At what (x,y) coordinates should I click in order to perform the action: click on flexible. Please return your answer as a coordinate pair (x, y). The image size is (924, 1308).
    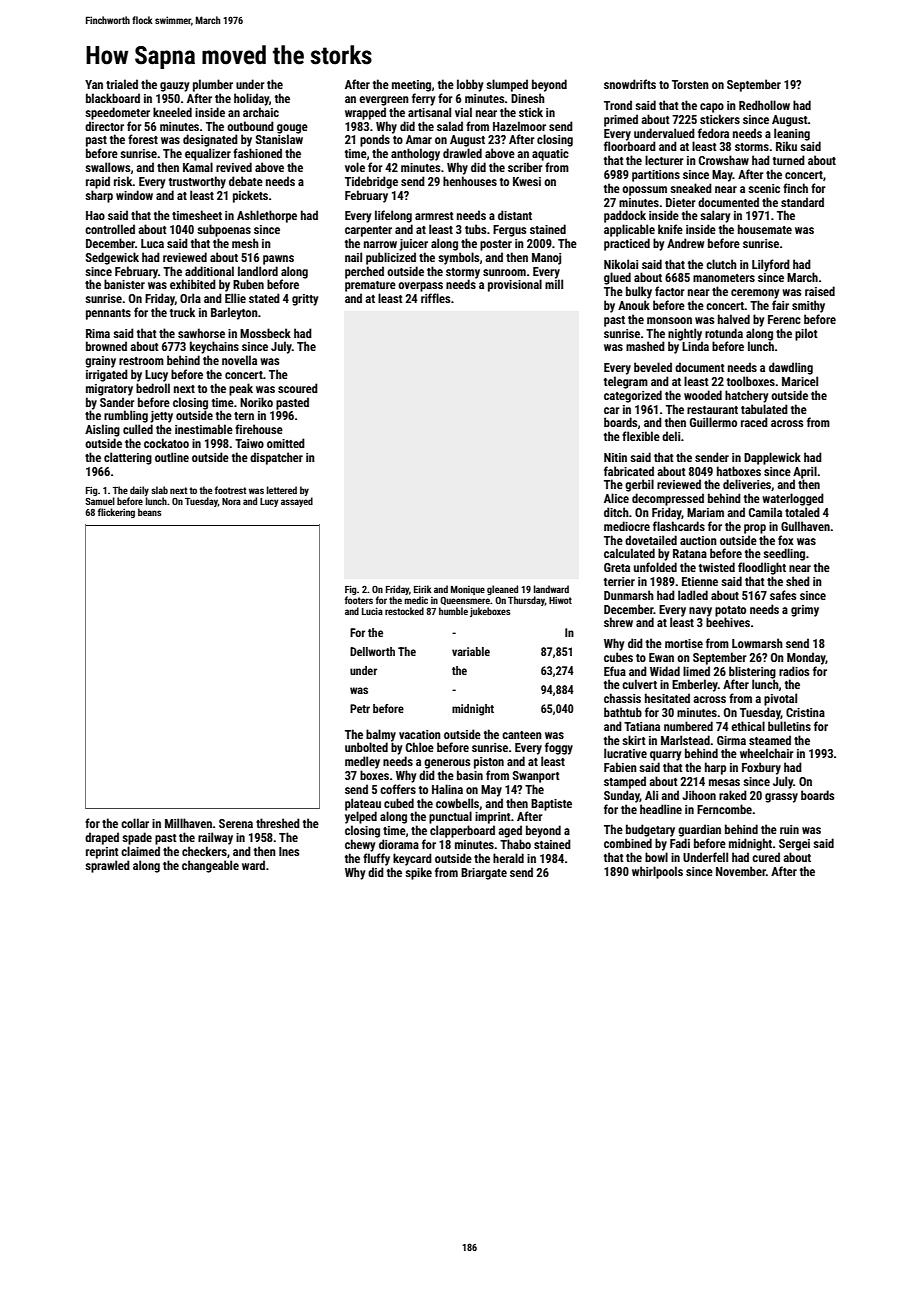
    Looking at the image, I should click on (641, 436).
